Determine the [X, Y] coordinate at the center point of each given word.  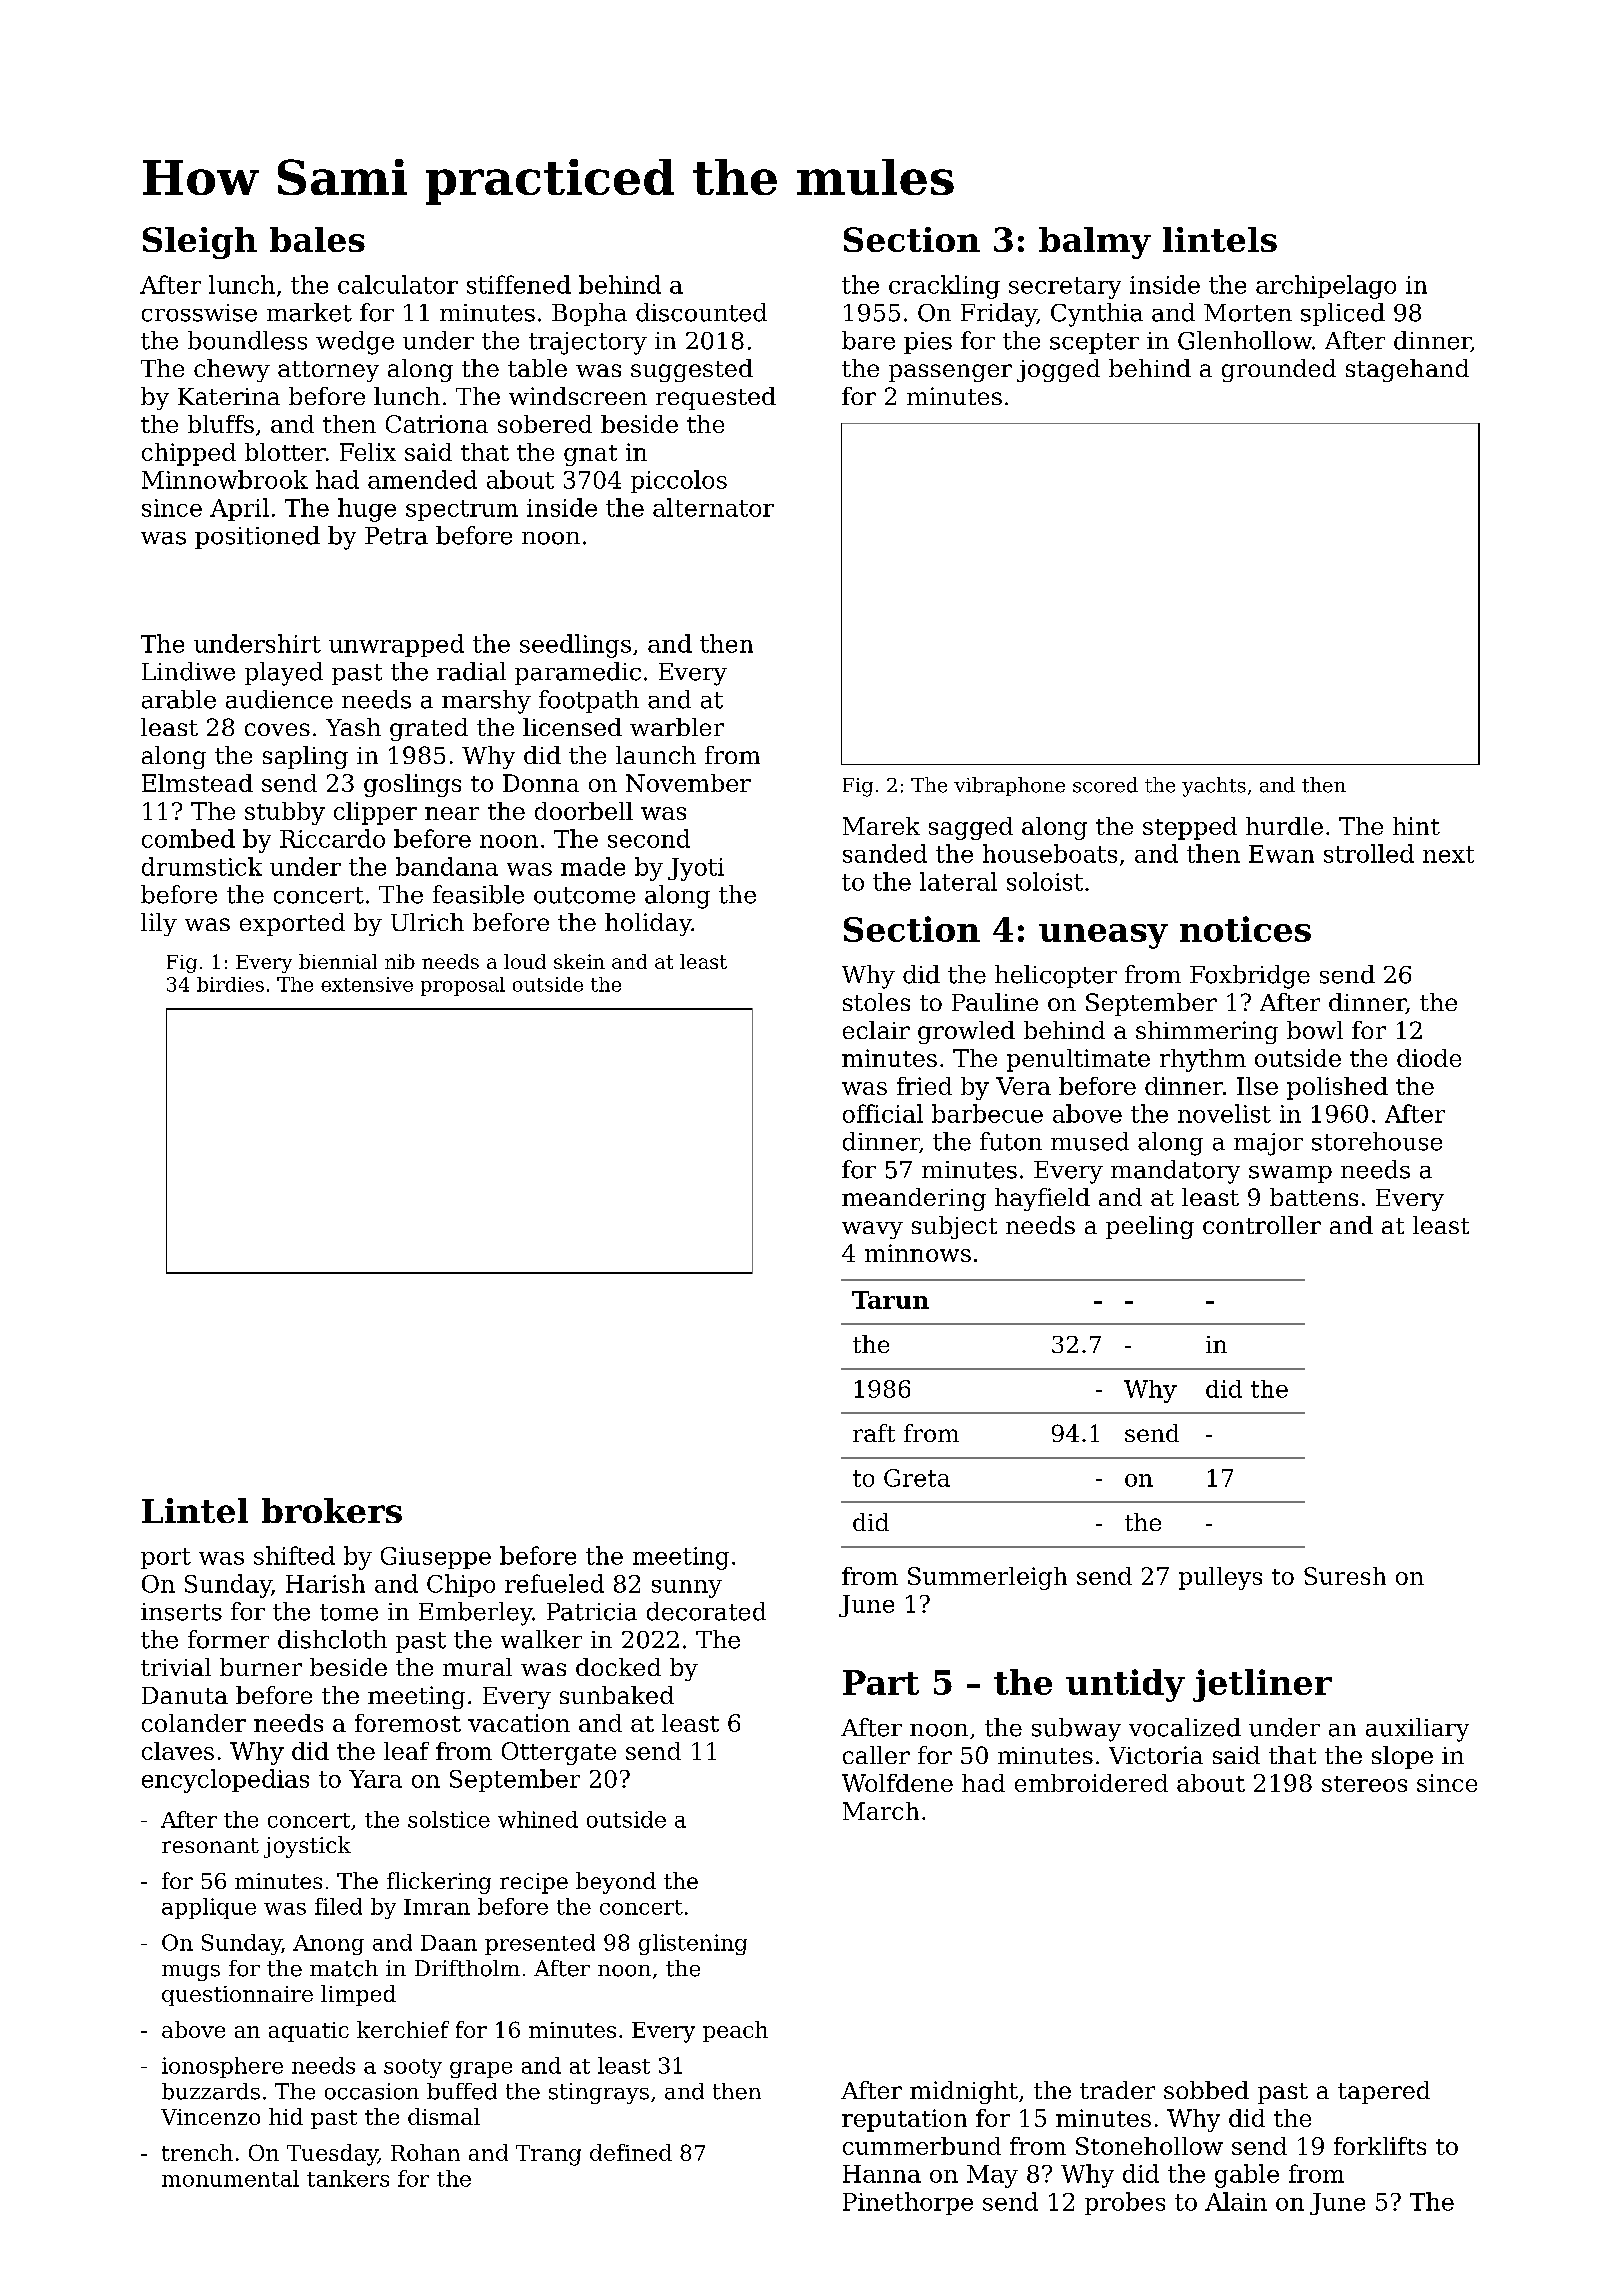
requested [716, 398]
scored [1105, 785]
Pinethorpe [908, 2203]
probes [1125, 2203]
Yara [375, 1779]
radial [471, 671]
